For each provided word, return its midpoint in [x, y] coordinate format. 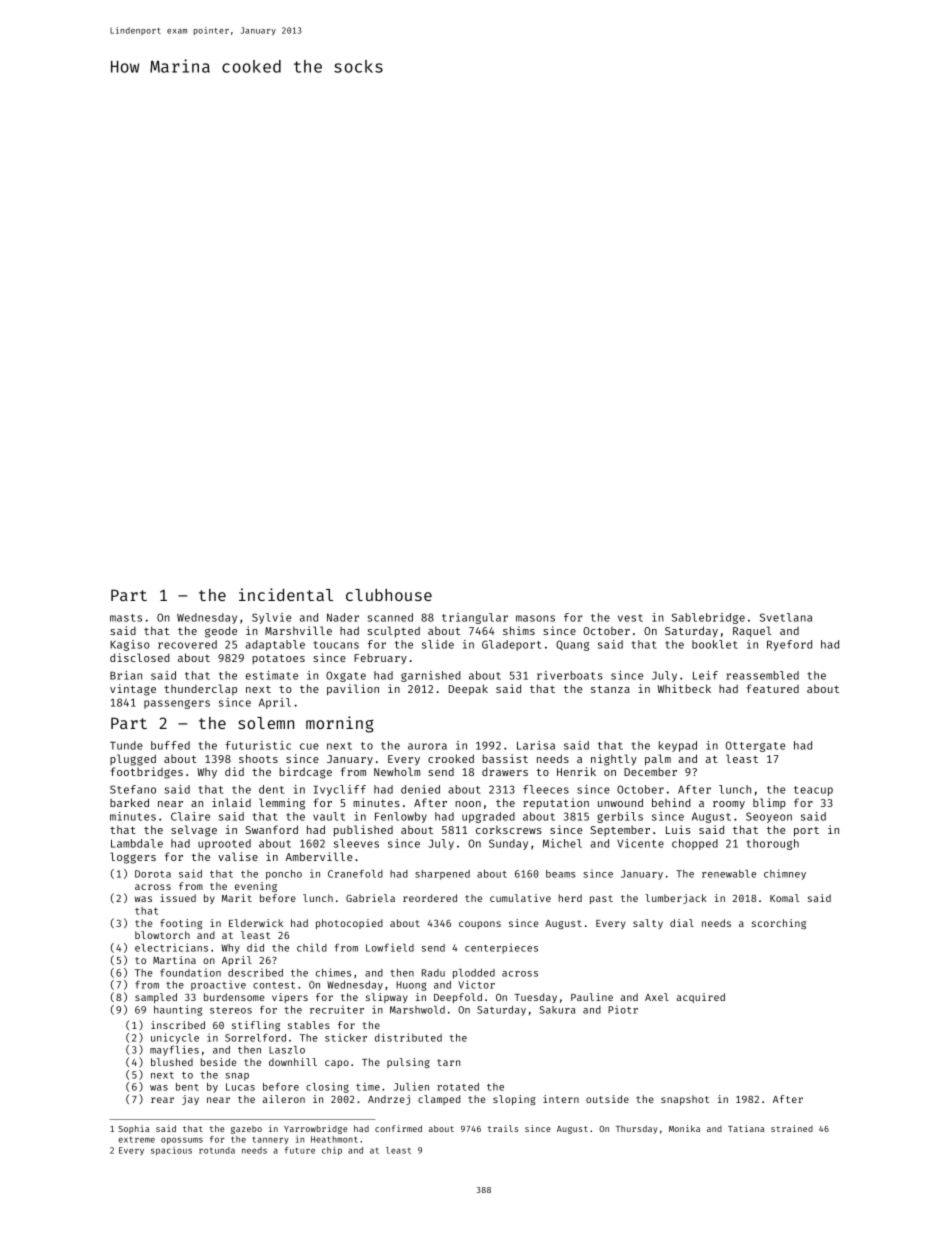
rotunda [217, 1150]
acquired [701, 998]
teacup [813, 791]
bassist [505, 758]
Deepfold [458, 998]
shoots [258, 758]
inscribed [178, 1025]
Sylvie [271, 618]
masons [535, 618]
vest [630, 618]
